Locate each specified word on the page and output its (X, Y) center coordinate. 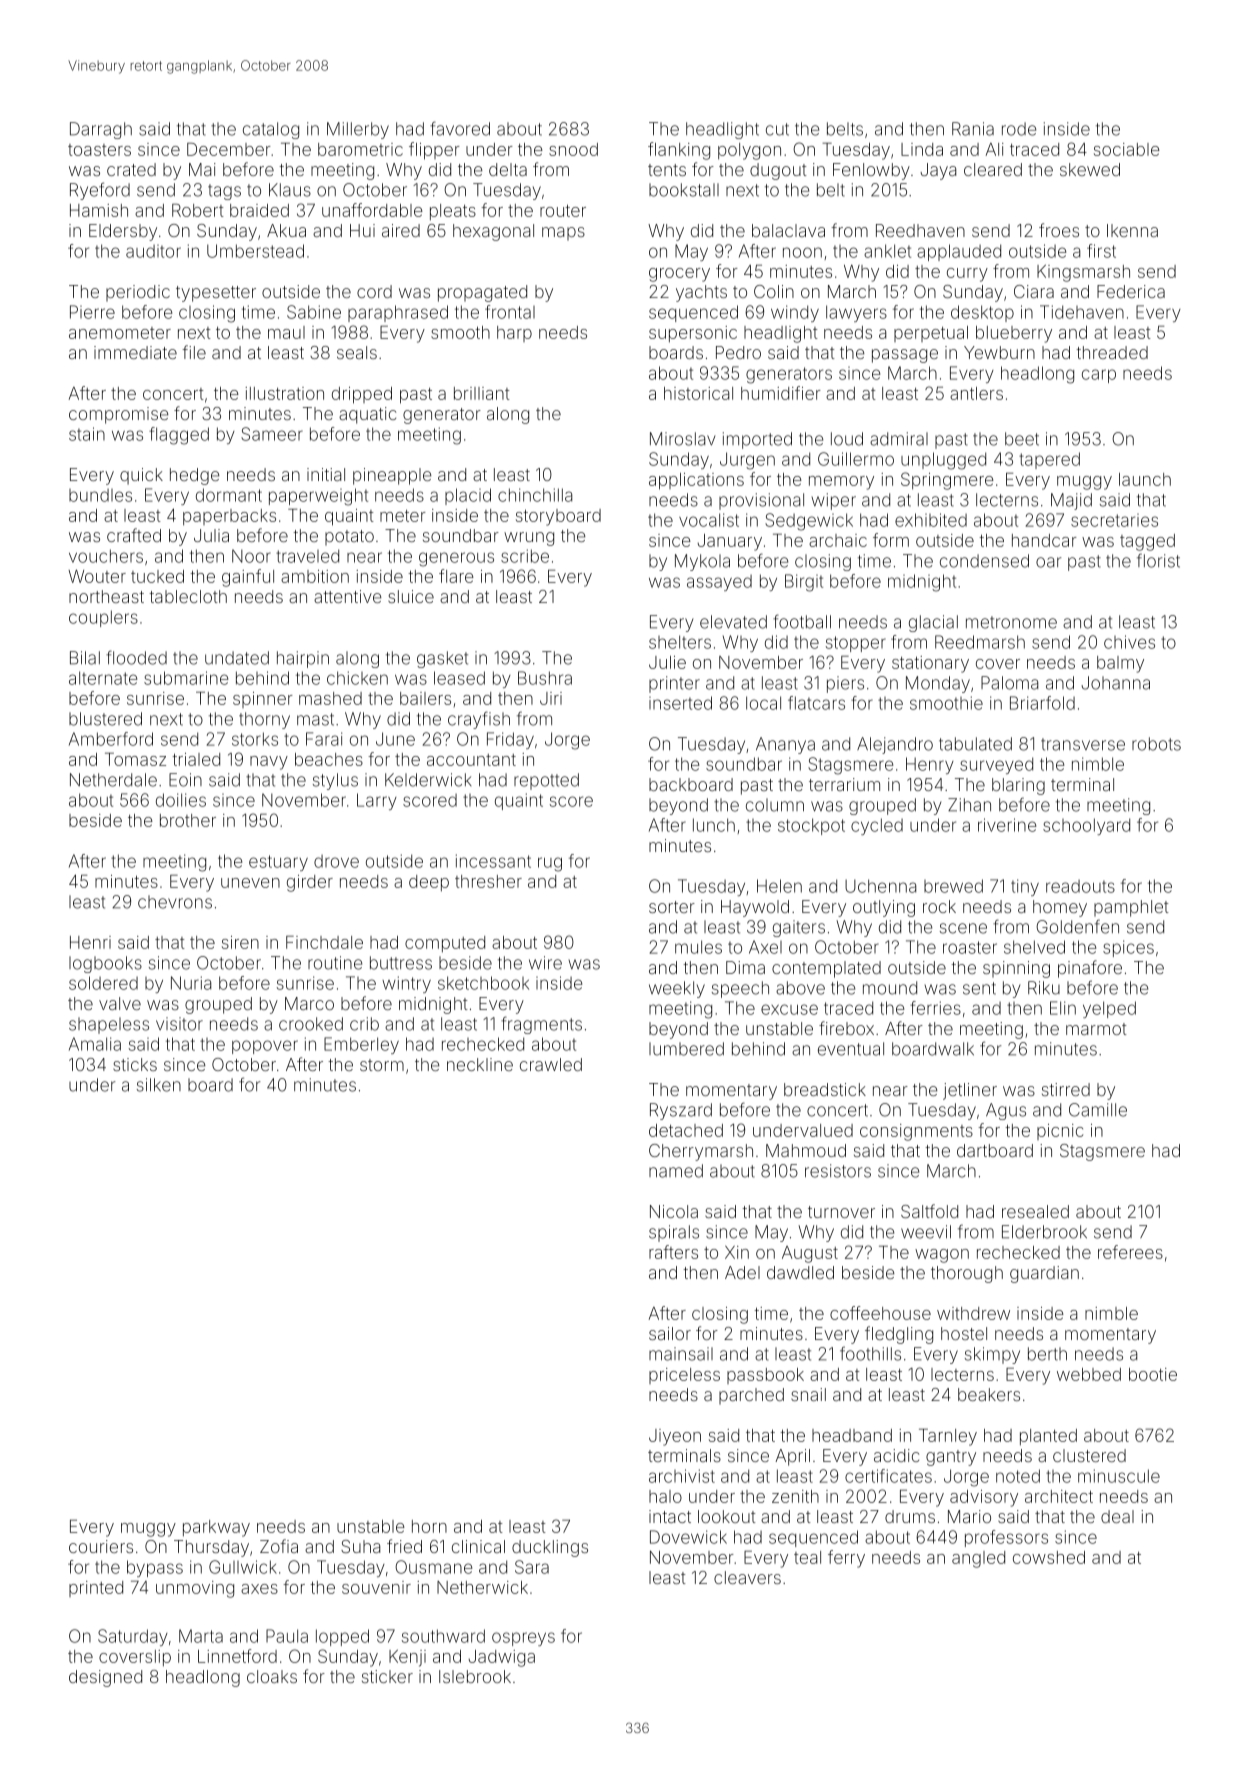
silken (159, 1085)
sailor (670, 1333)
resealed (1035, 1211)
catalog (271, 130)
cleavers (747, 1577)
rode (1019, 129)
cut (777, 129)
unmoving (195, 1589)
